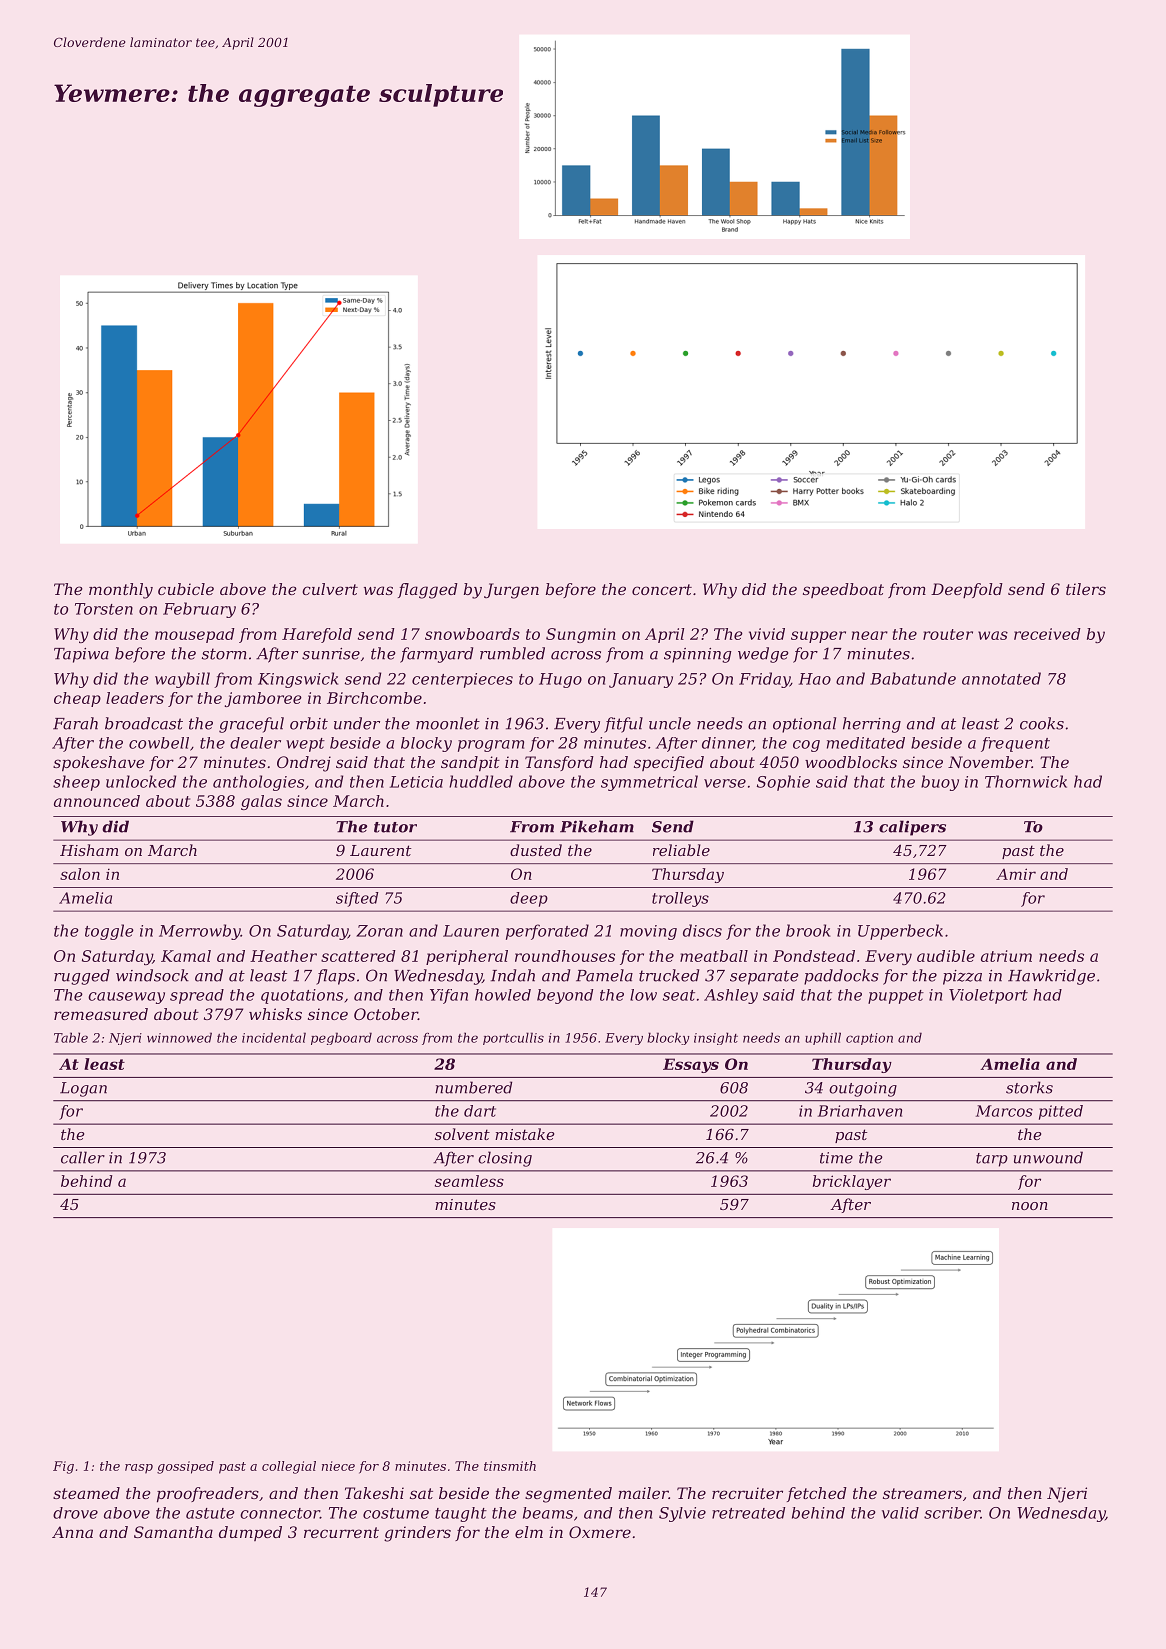 The width and height of the image is (1166, 1649). Describe the element at coordinates (81, 655) in the image. I see `Tapiwa` at that location.
